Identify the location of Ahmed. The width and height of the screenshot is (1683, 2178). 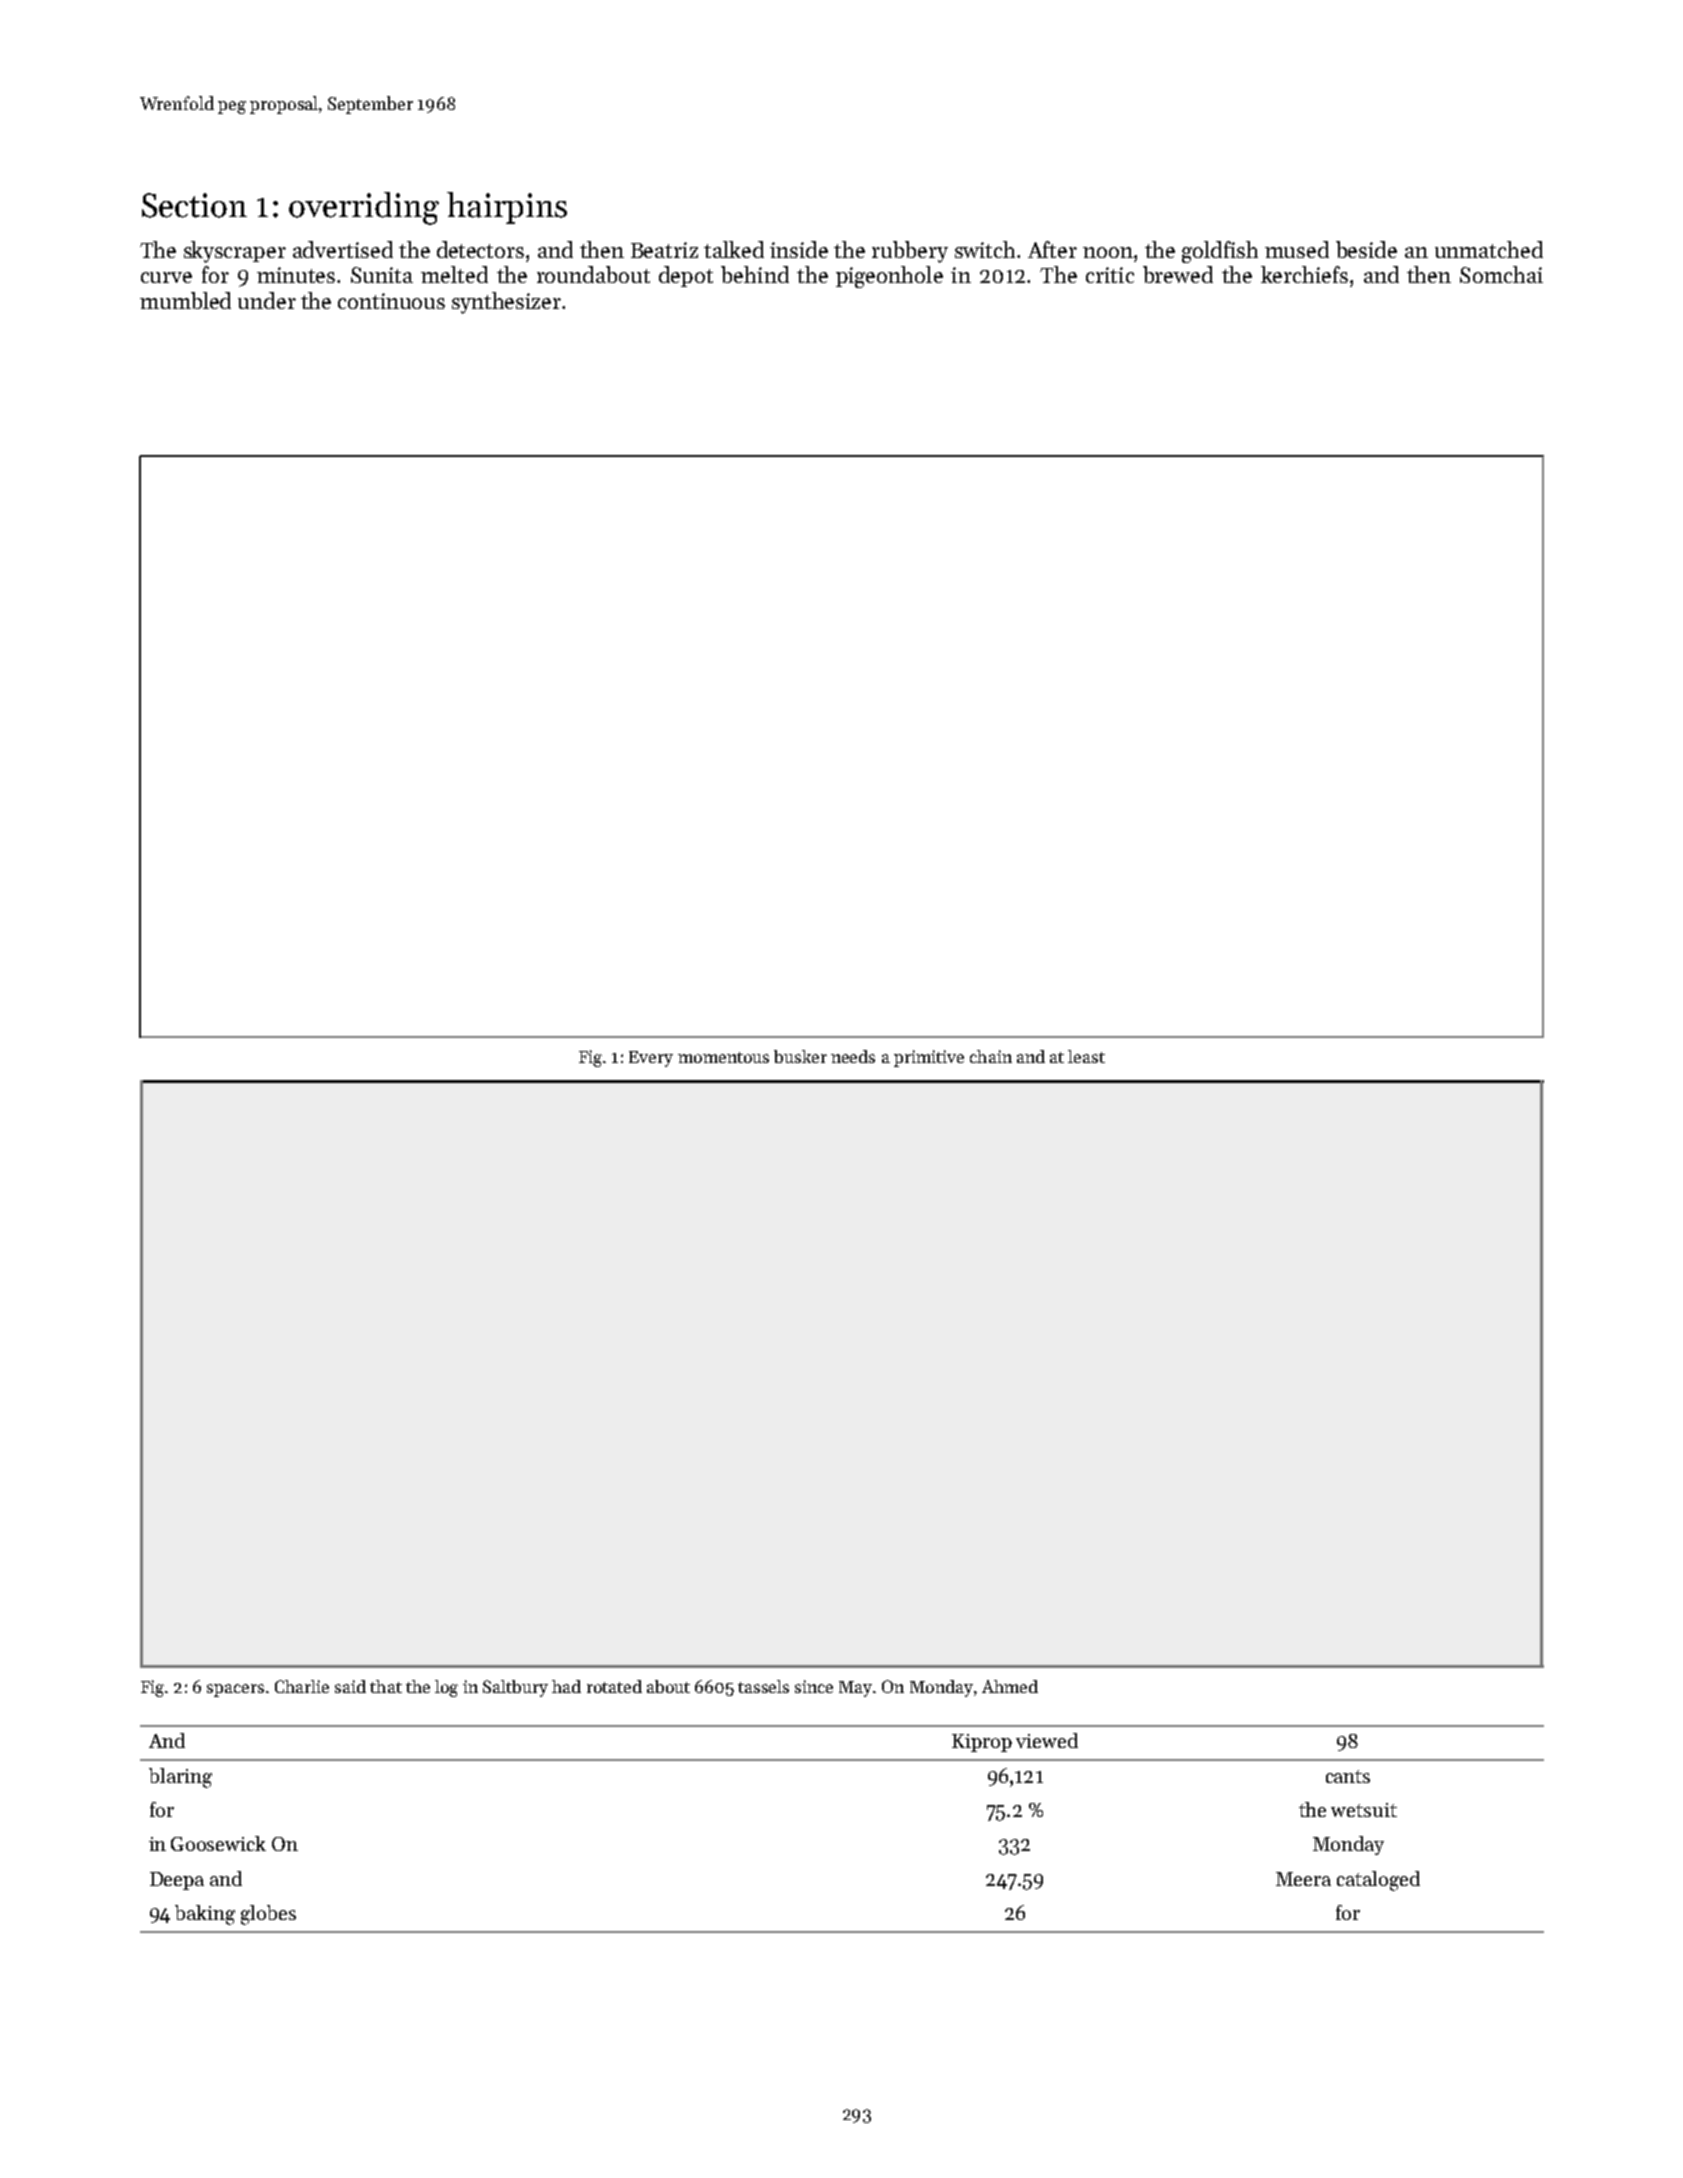
(1010, 1686).
